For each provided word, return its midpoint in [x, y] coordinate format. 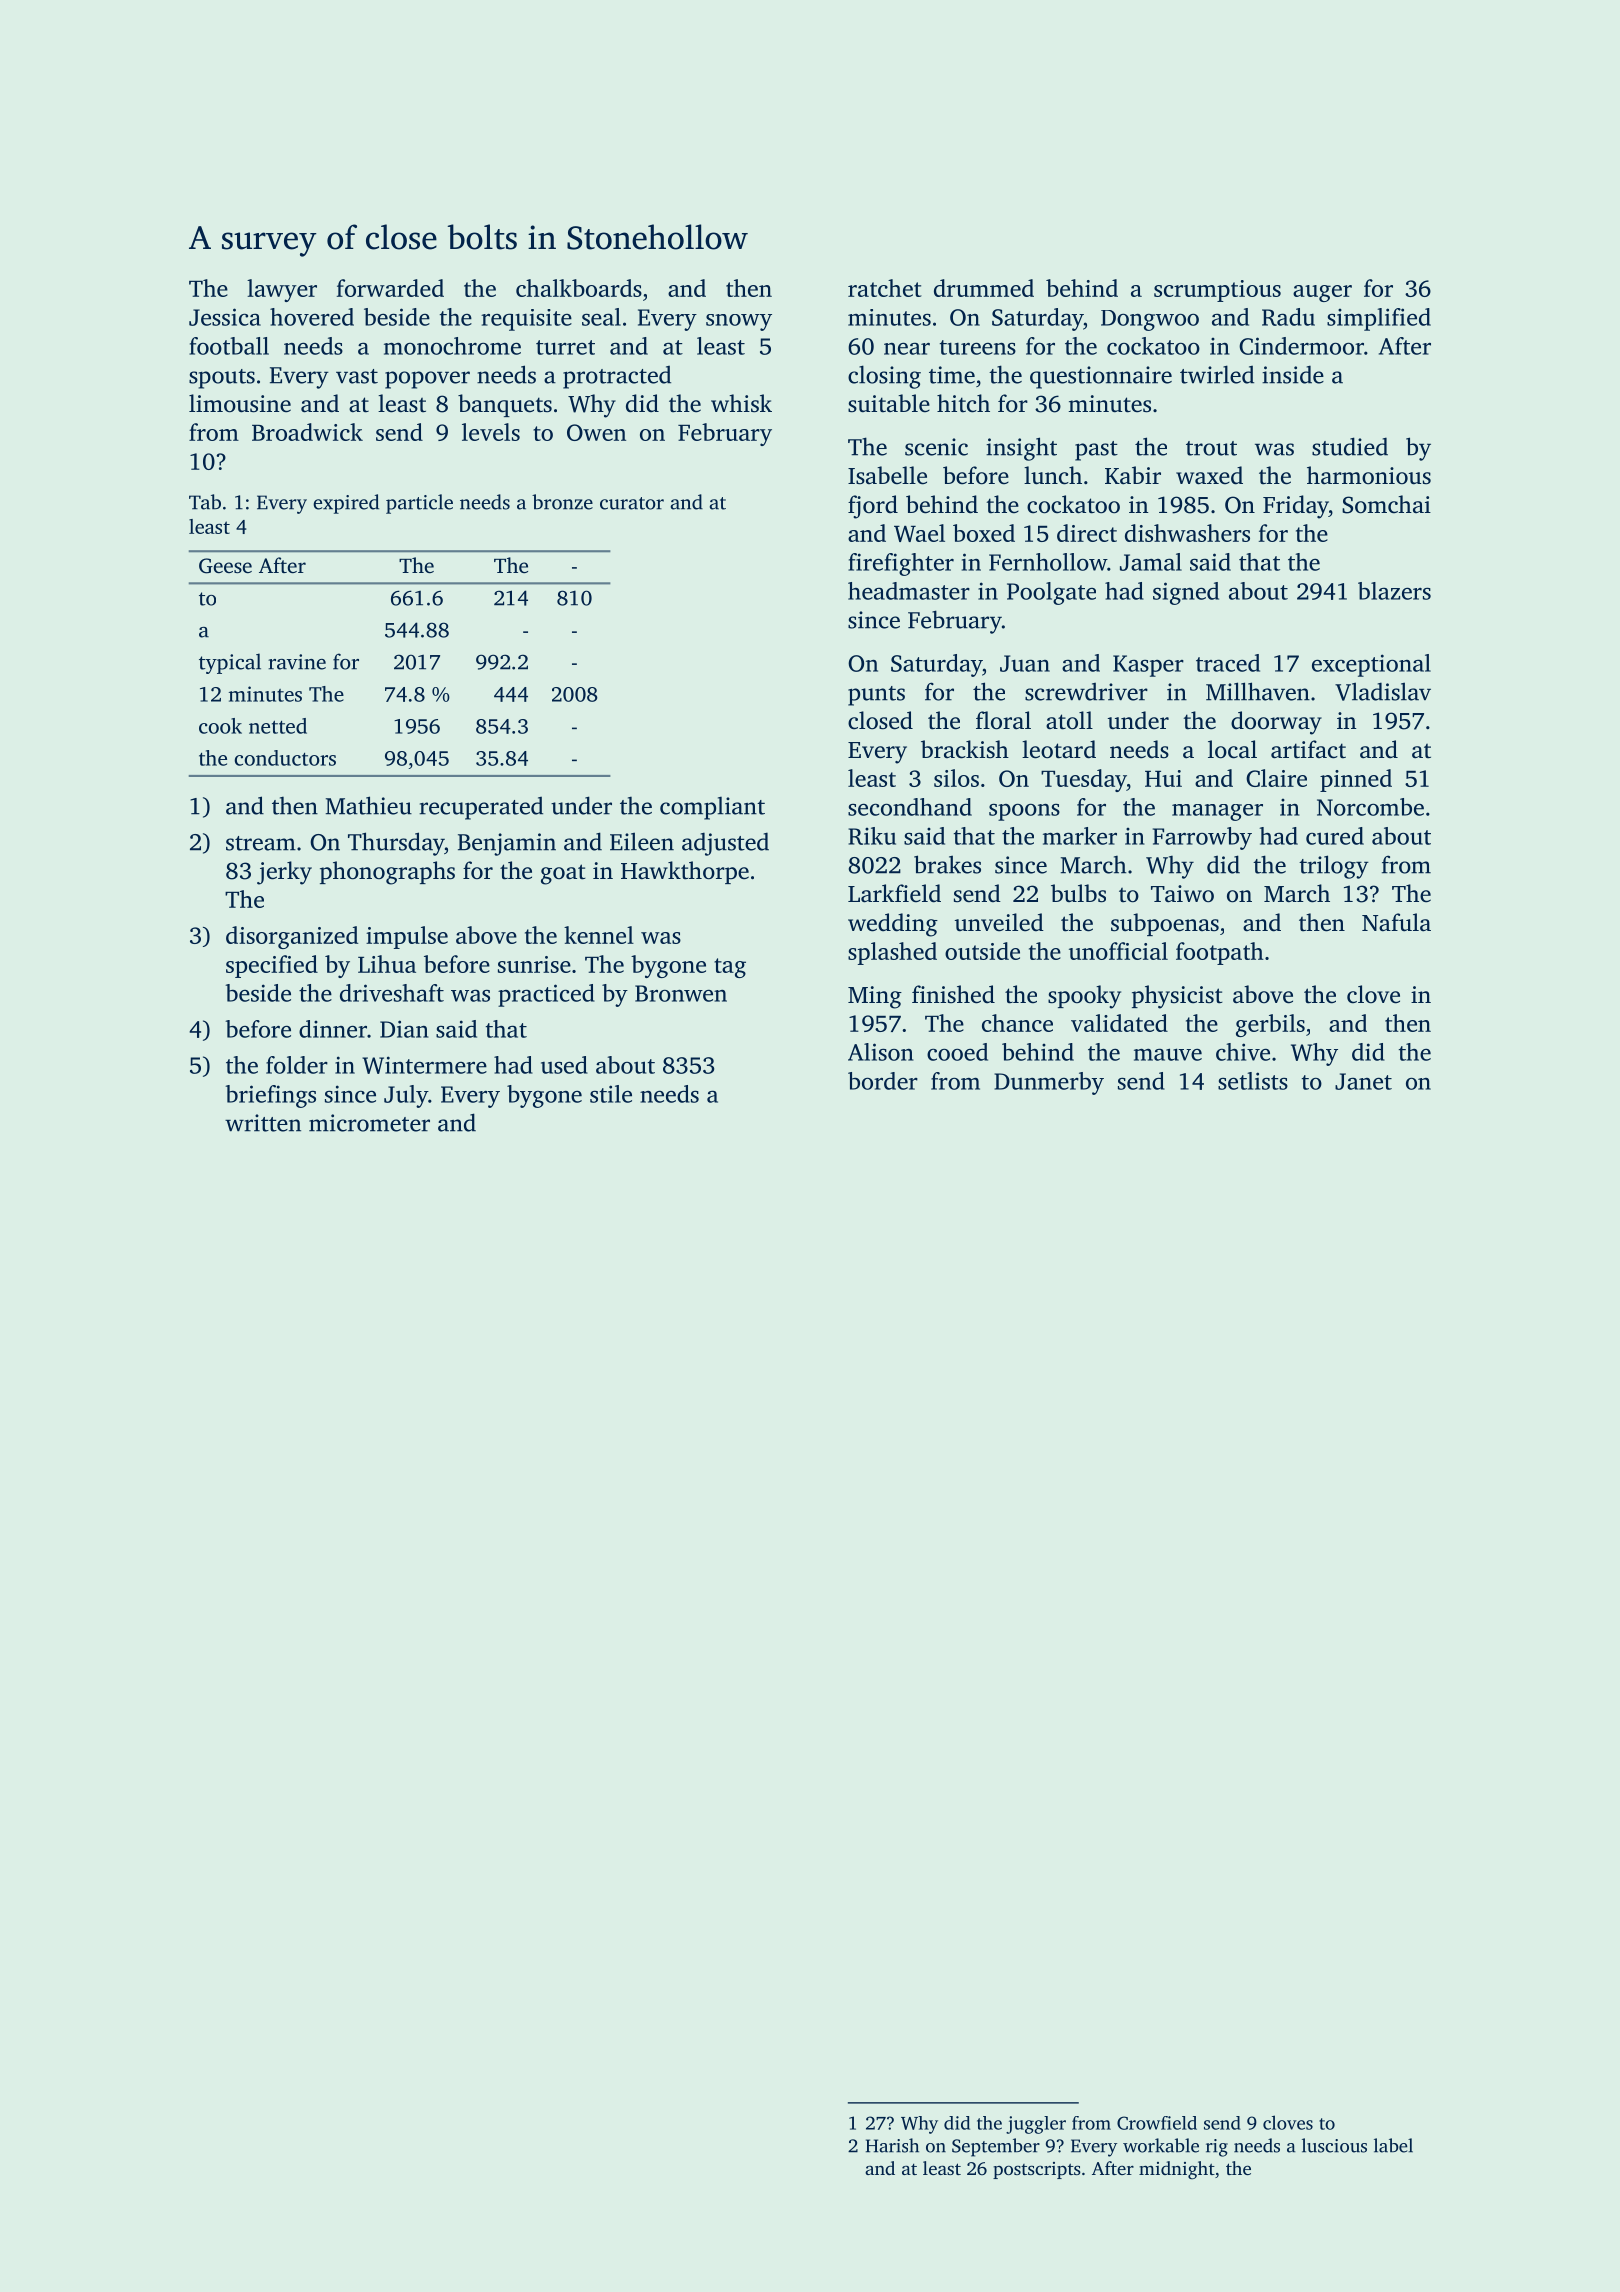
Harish [892, 2145]
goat [563, 874]
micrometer [369, 1123]
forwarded [390, 288]
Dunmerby [1049, 1083]
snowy [739, 322]
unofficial [1118, 951]
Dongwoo [1150, 320]
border [883, 1081]
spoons [1024, 812]
